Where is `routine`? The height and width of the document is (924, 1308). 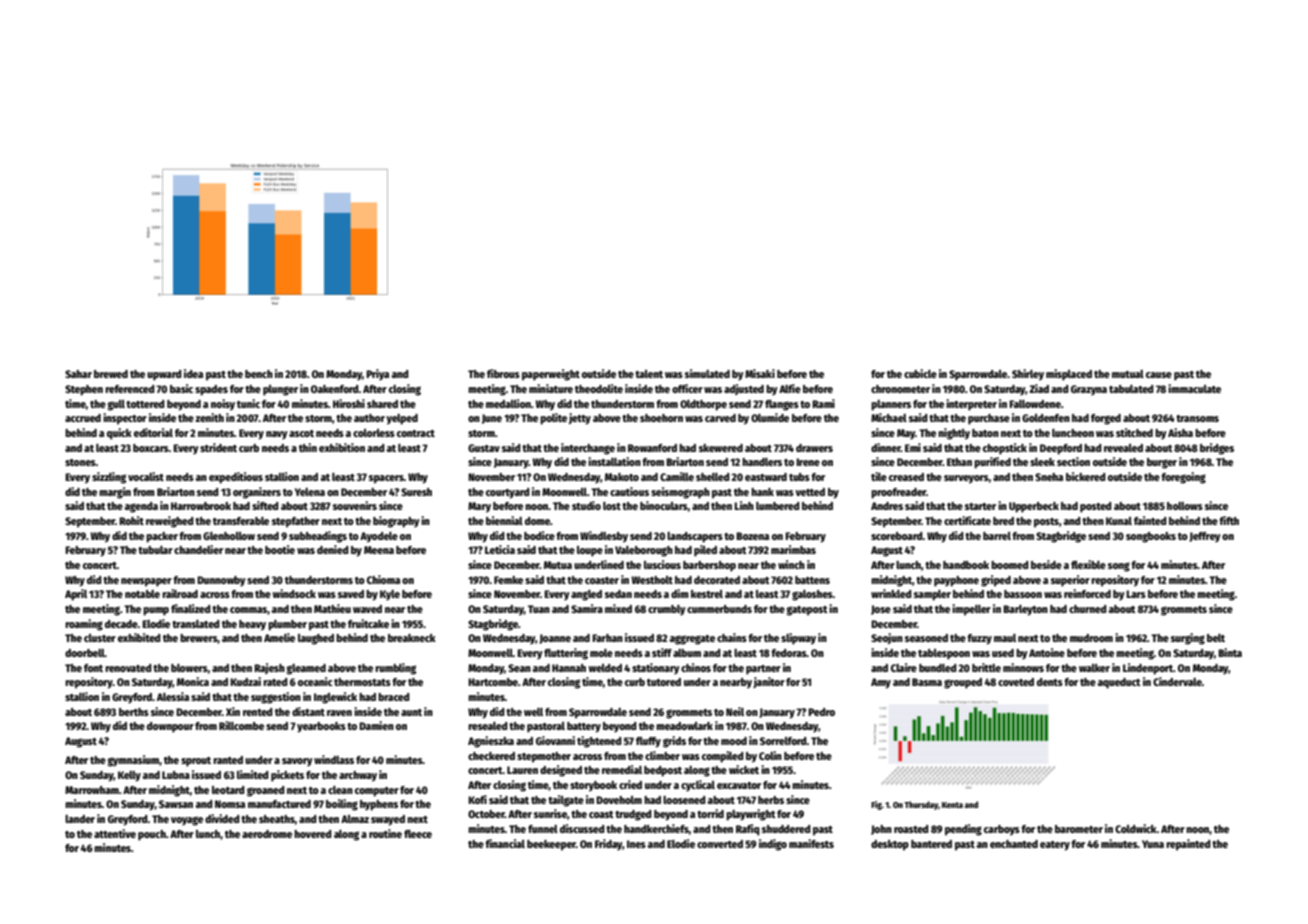 routine is located at coordinates (385, 833).
